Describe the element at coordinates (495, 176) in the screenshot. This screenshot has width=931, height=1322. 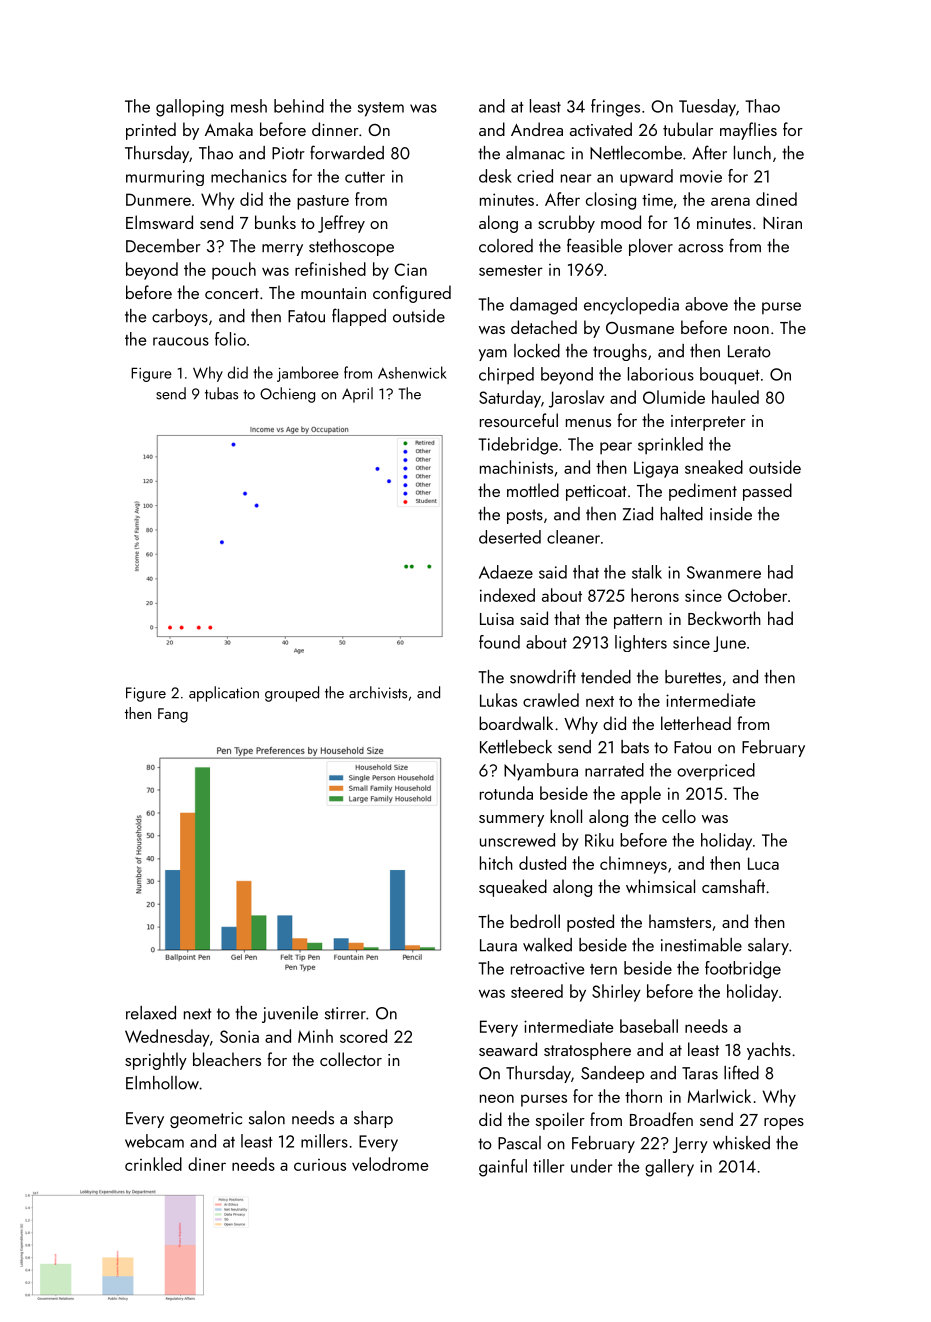
I see `desk` at that location.
